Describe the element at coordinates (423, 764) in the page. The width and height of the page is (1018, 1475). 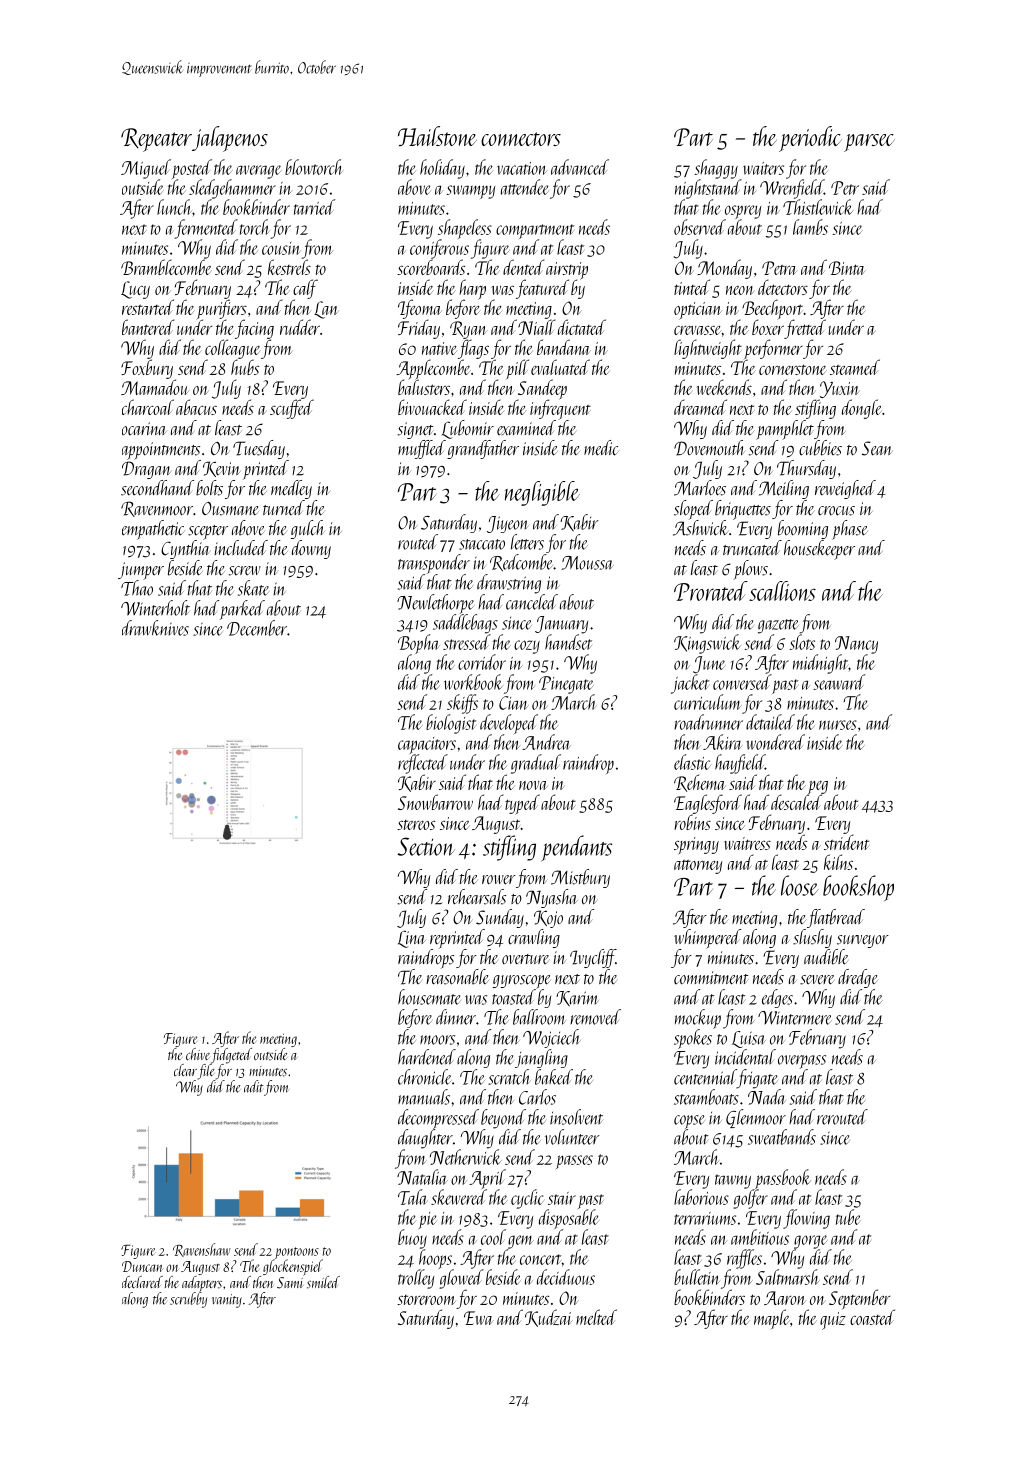
I see `reflected` at that location.
